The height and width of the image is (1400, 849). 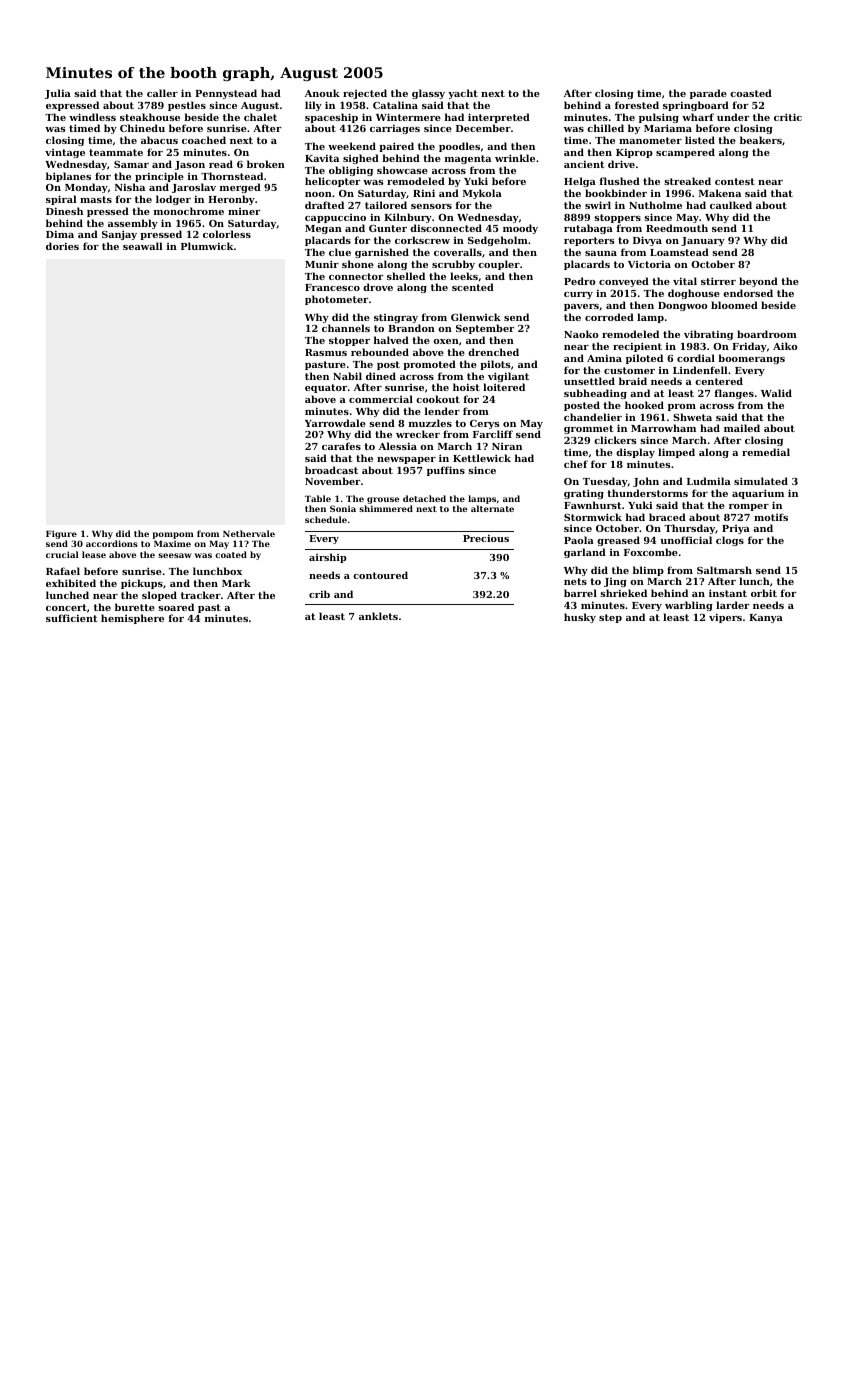 I want to click on glassy, so click(x=428, y=94).
